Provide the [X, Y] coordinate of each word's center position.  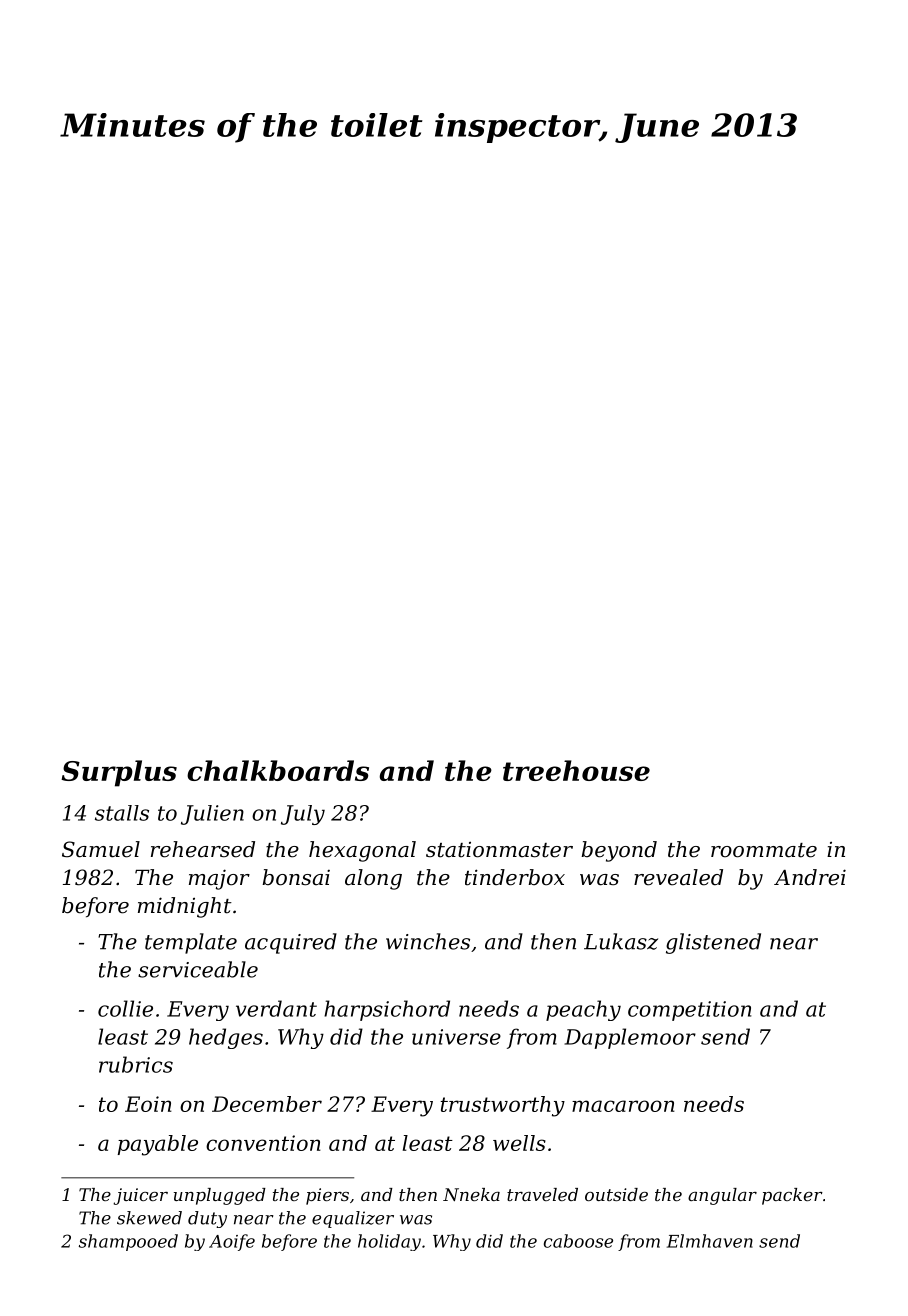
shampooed [128, 1242]
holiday [389, 1242]
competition [689, 1011]
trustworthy [502, 1106]
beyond [619, 851]
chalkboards [278, 770]
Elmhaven [710, 1241]
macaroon [623, 1106]
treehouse [576, 770]
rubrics [136, 1064]
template [191, 943]
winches [428, 941]
